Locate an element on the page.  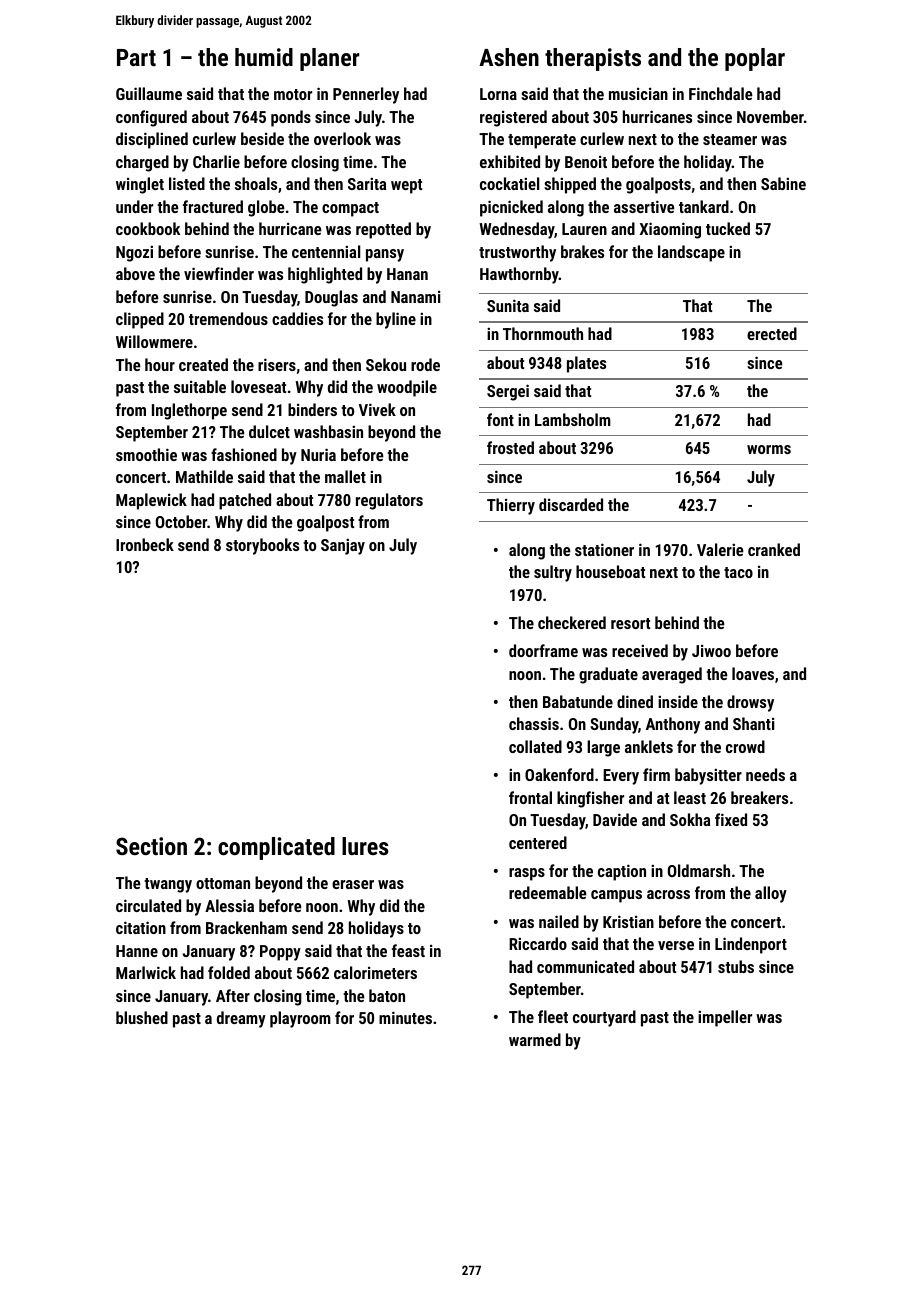
planer is located at coordinates (329, 59).
